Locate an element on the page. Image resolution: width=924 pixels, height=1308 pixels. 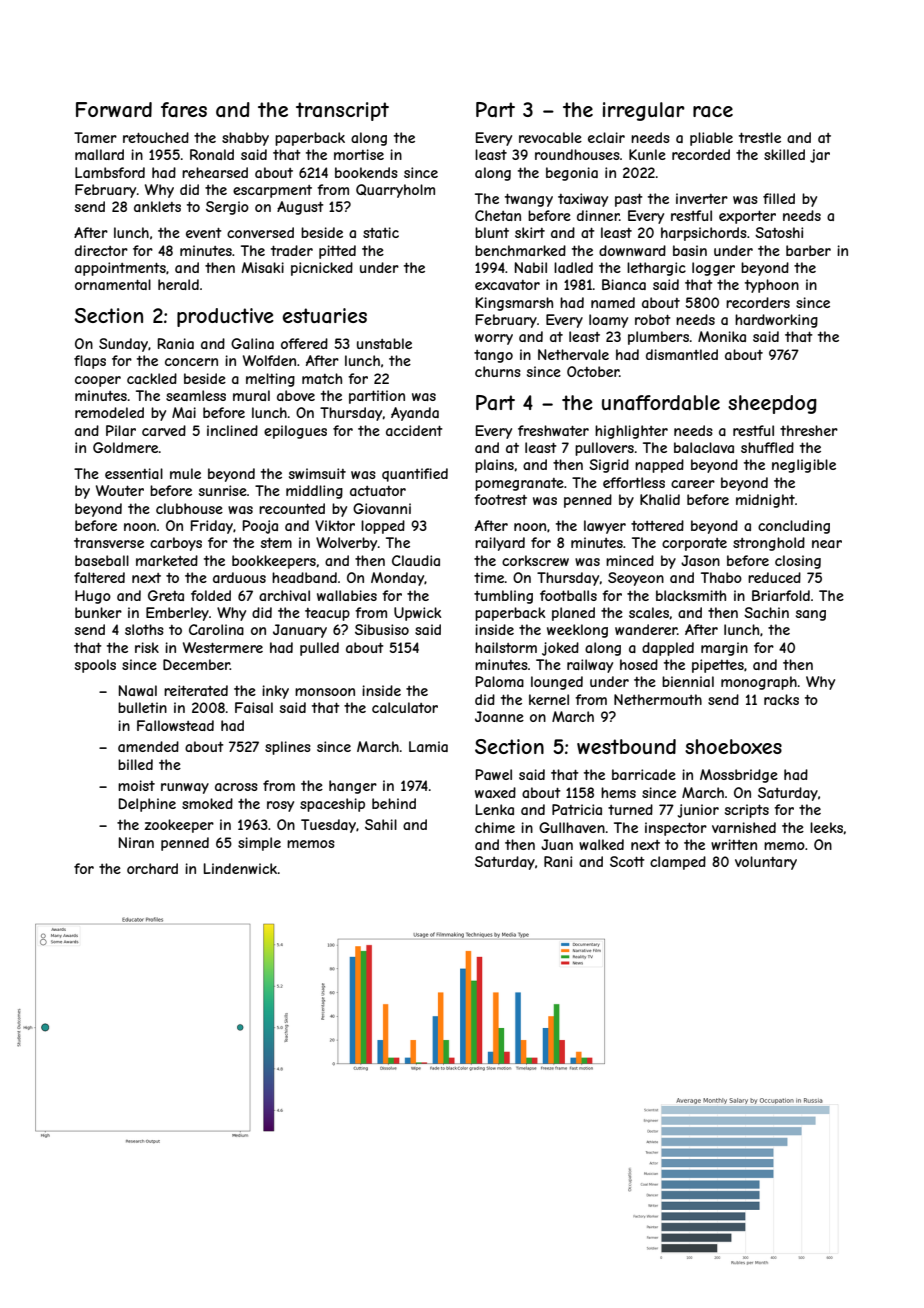
retouched is located at coordinates (156, 137).
